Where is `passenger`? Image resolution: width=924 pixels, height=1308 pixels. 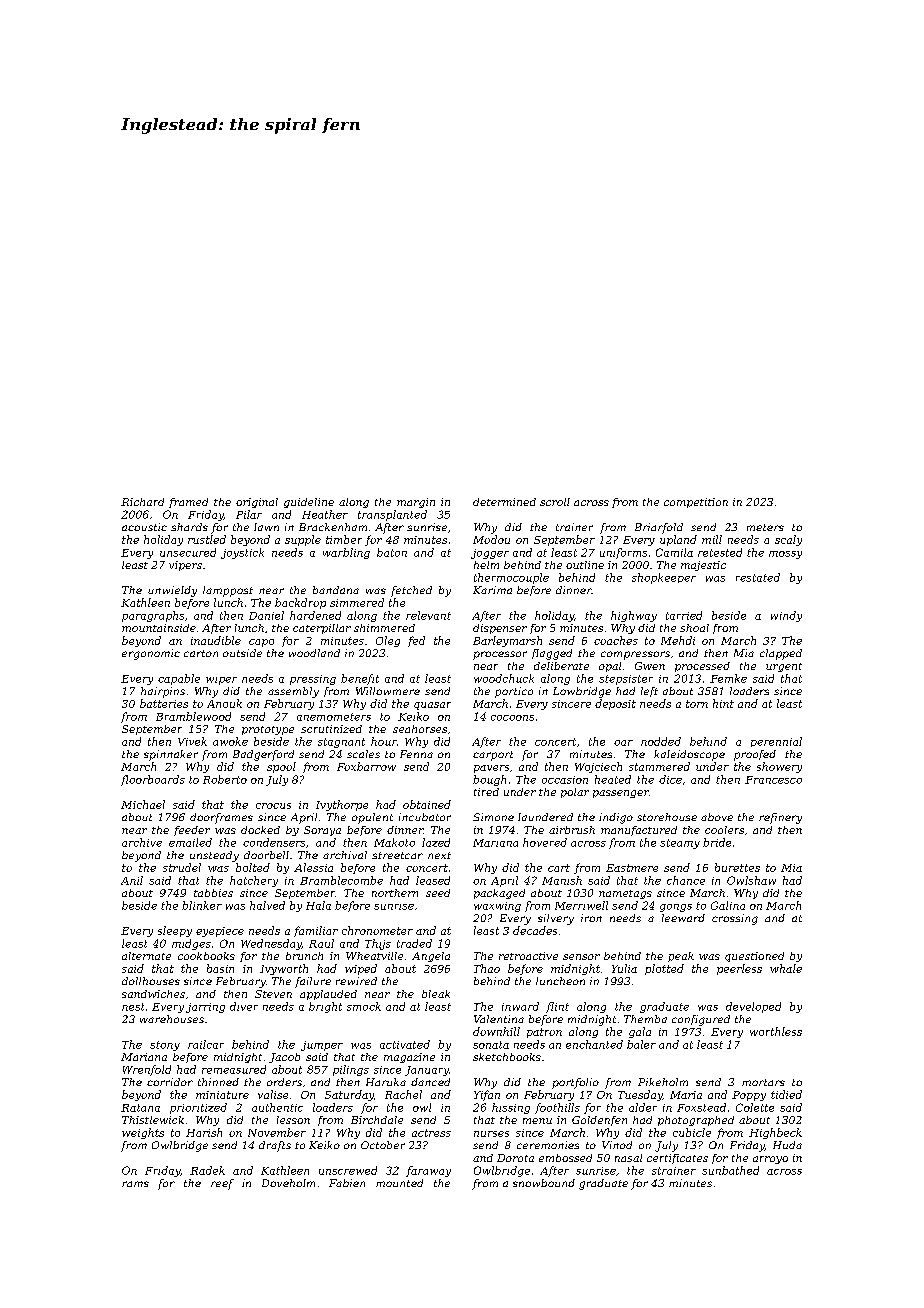
passenger is located at coordinates (621, 794).
